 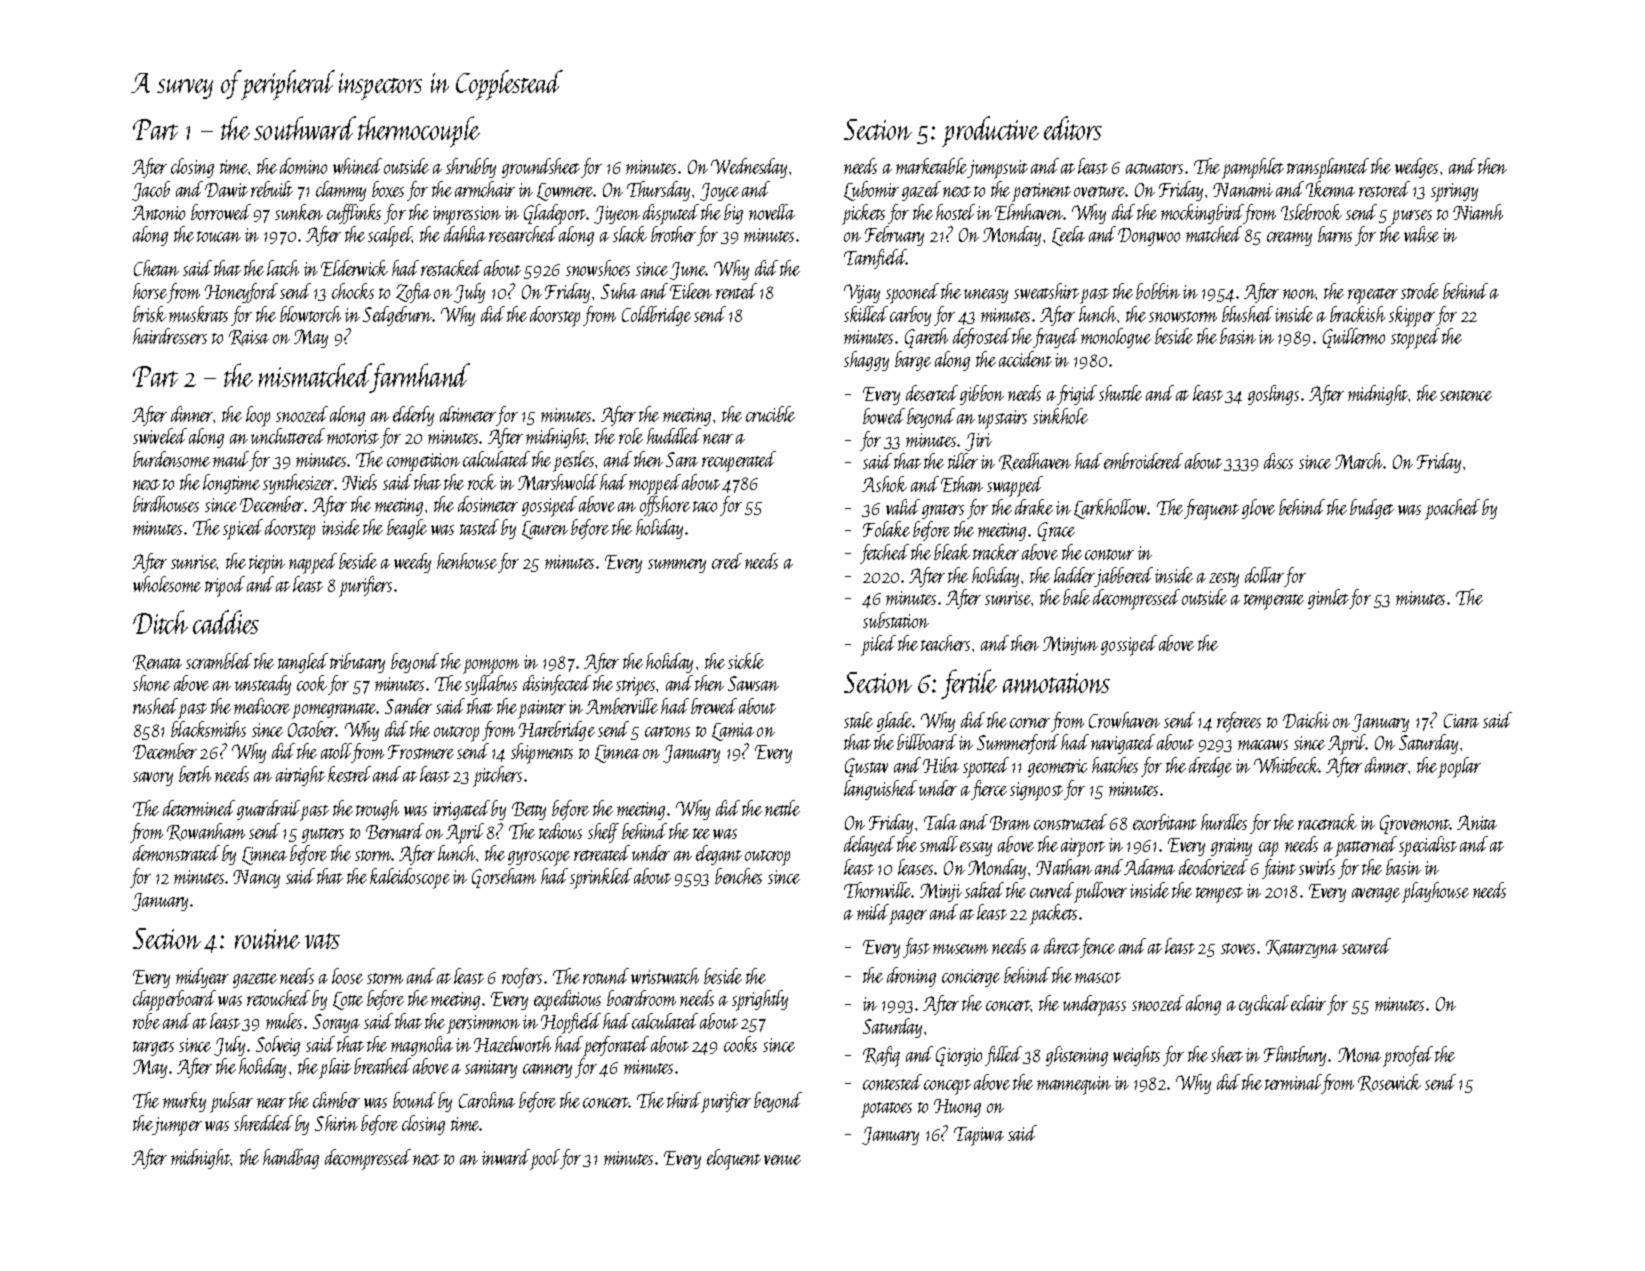 I want to click on southward, so click(x=305, y=128).
